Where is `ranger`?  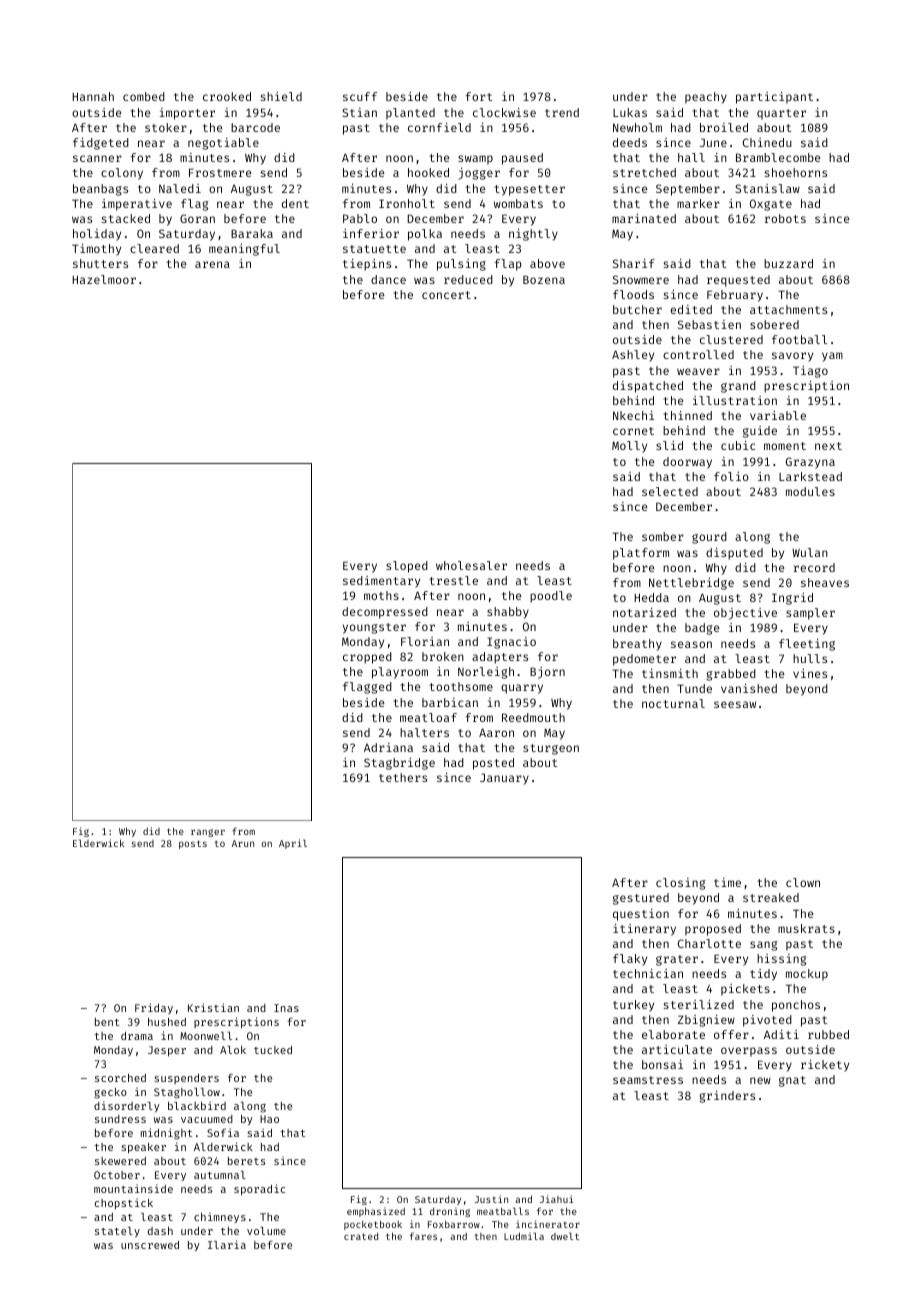
ranger is located at coordinates (208, 833).
